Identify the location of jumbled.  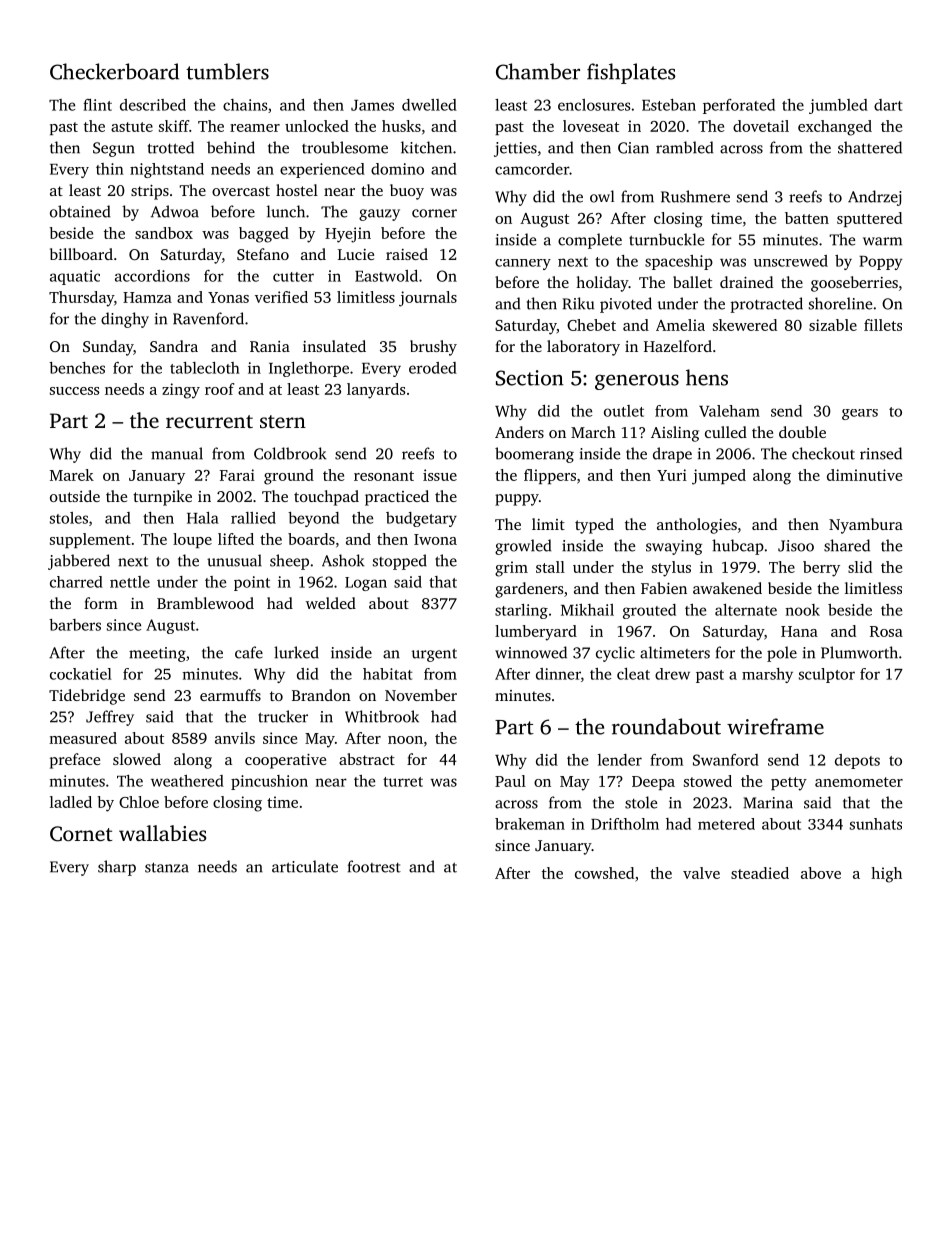
(838, 106).
